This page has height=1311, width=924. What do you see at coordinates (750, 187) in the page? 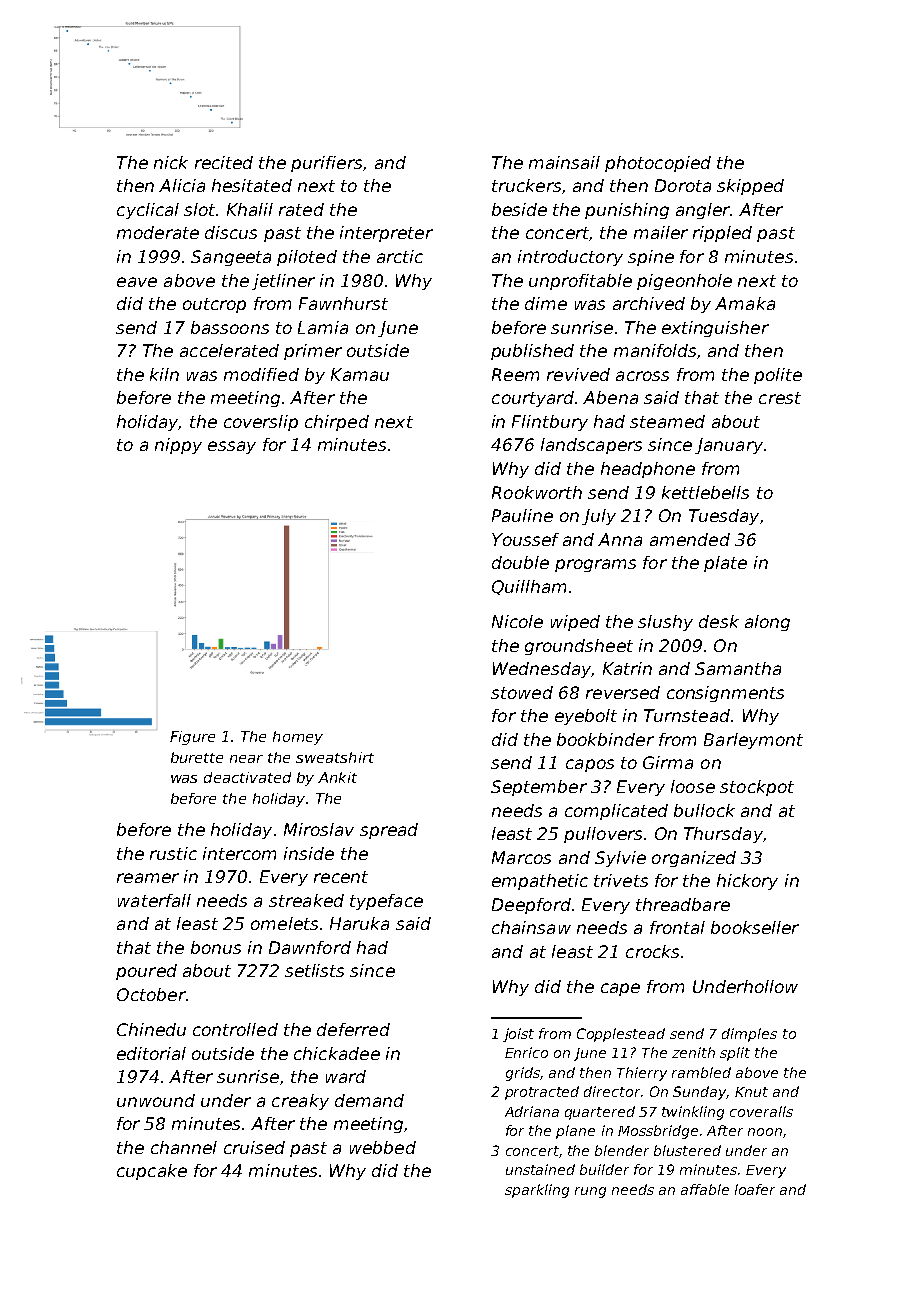
I see `skipped` at bounding box center [750, 187].
